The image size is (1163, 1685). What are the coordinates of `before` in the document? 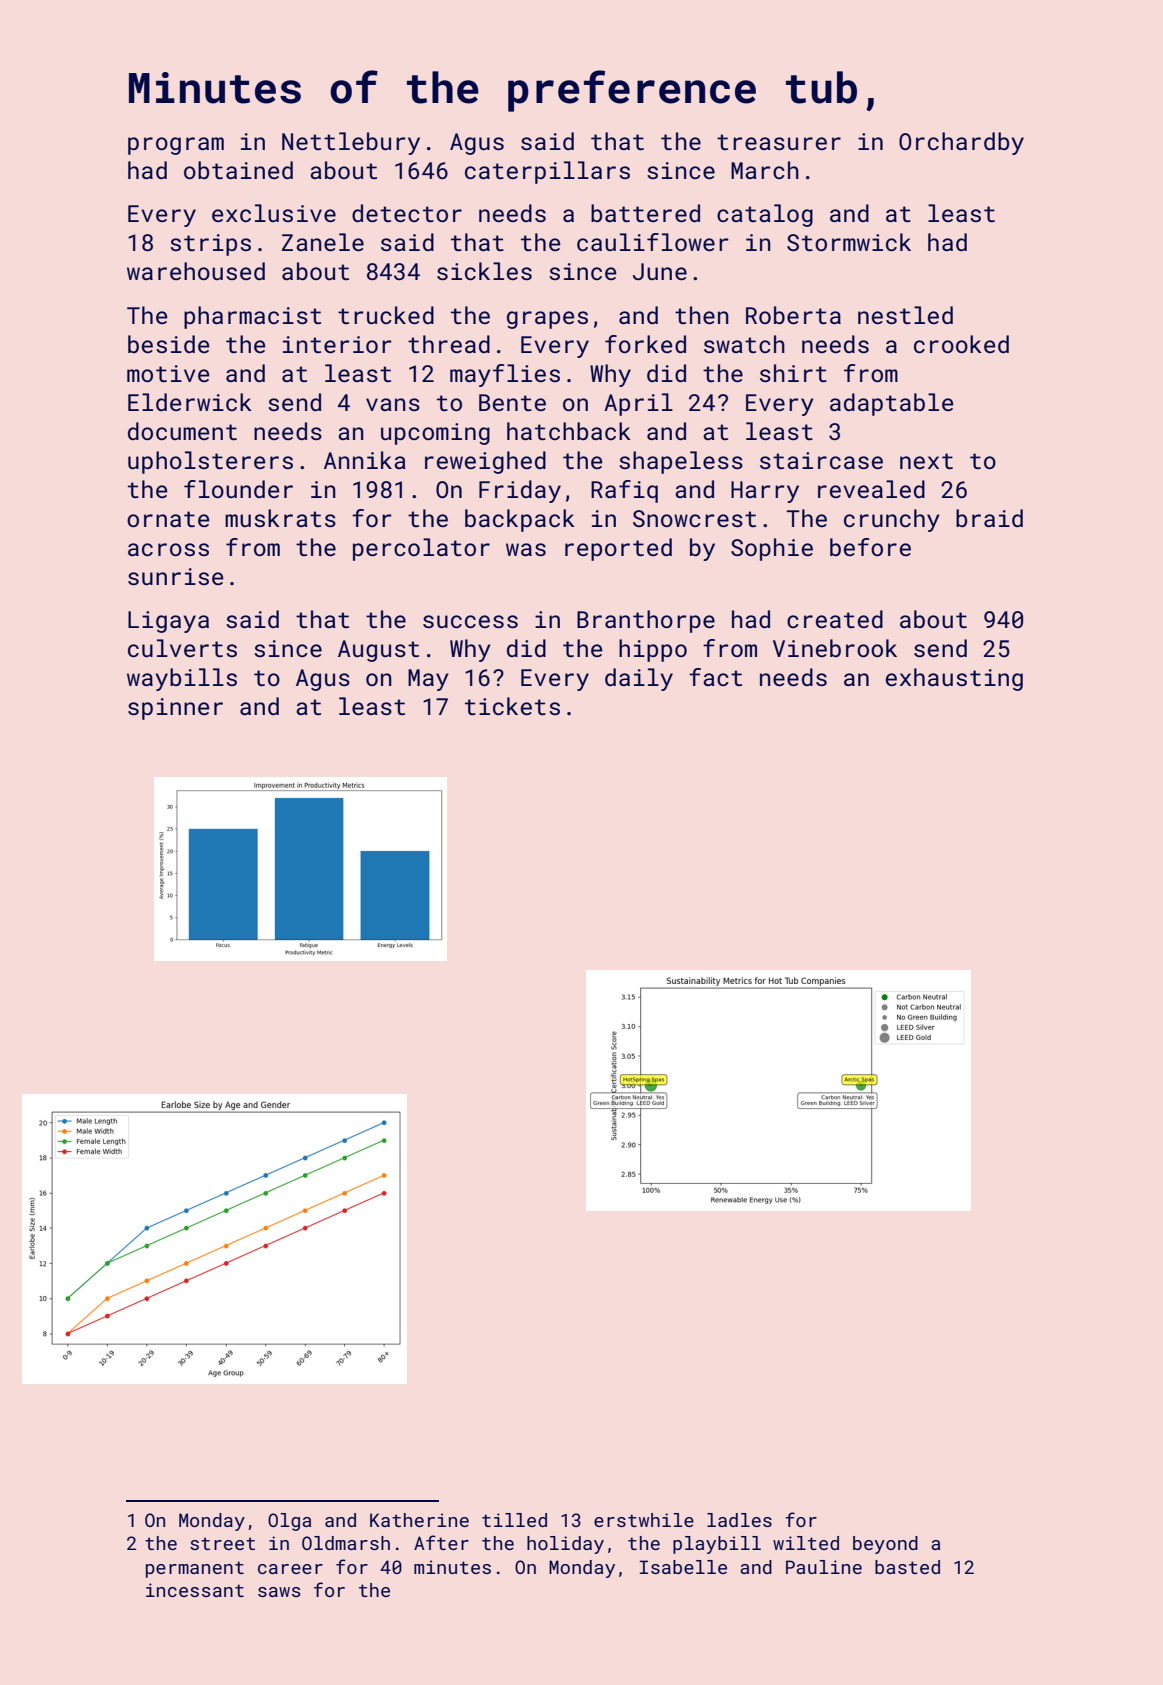 It's located at (870, 547).
